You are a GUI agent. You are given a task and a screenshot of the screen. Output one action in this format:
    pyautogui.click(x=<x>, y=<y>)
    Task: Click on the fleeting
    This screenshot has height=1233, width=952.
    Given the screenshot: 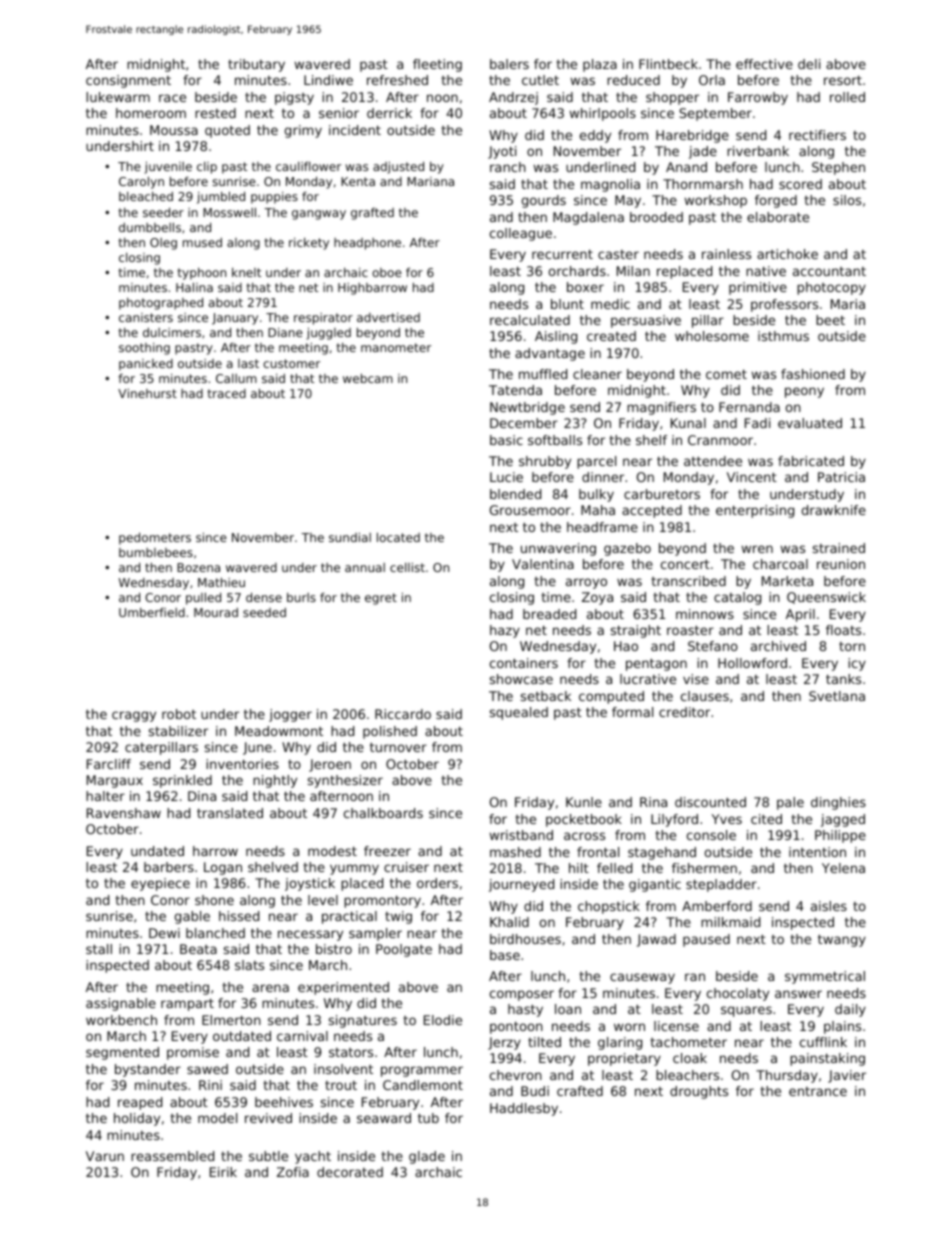 What is the action you would take?
    pyautogui.click(x=437, y=65)
